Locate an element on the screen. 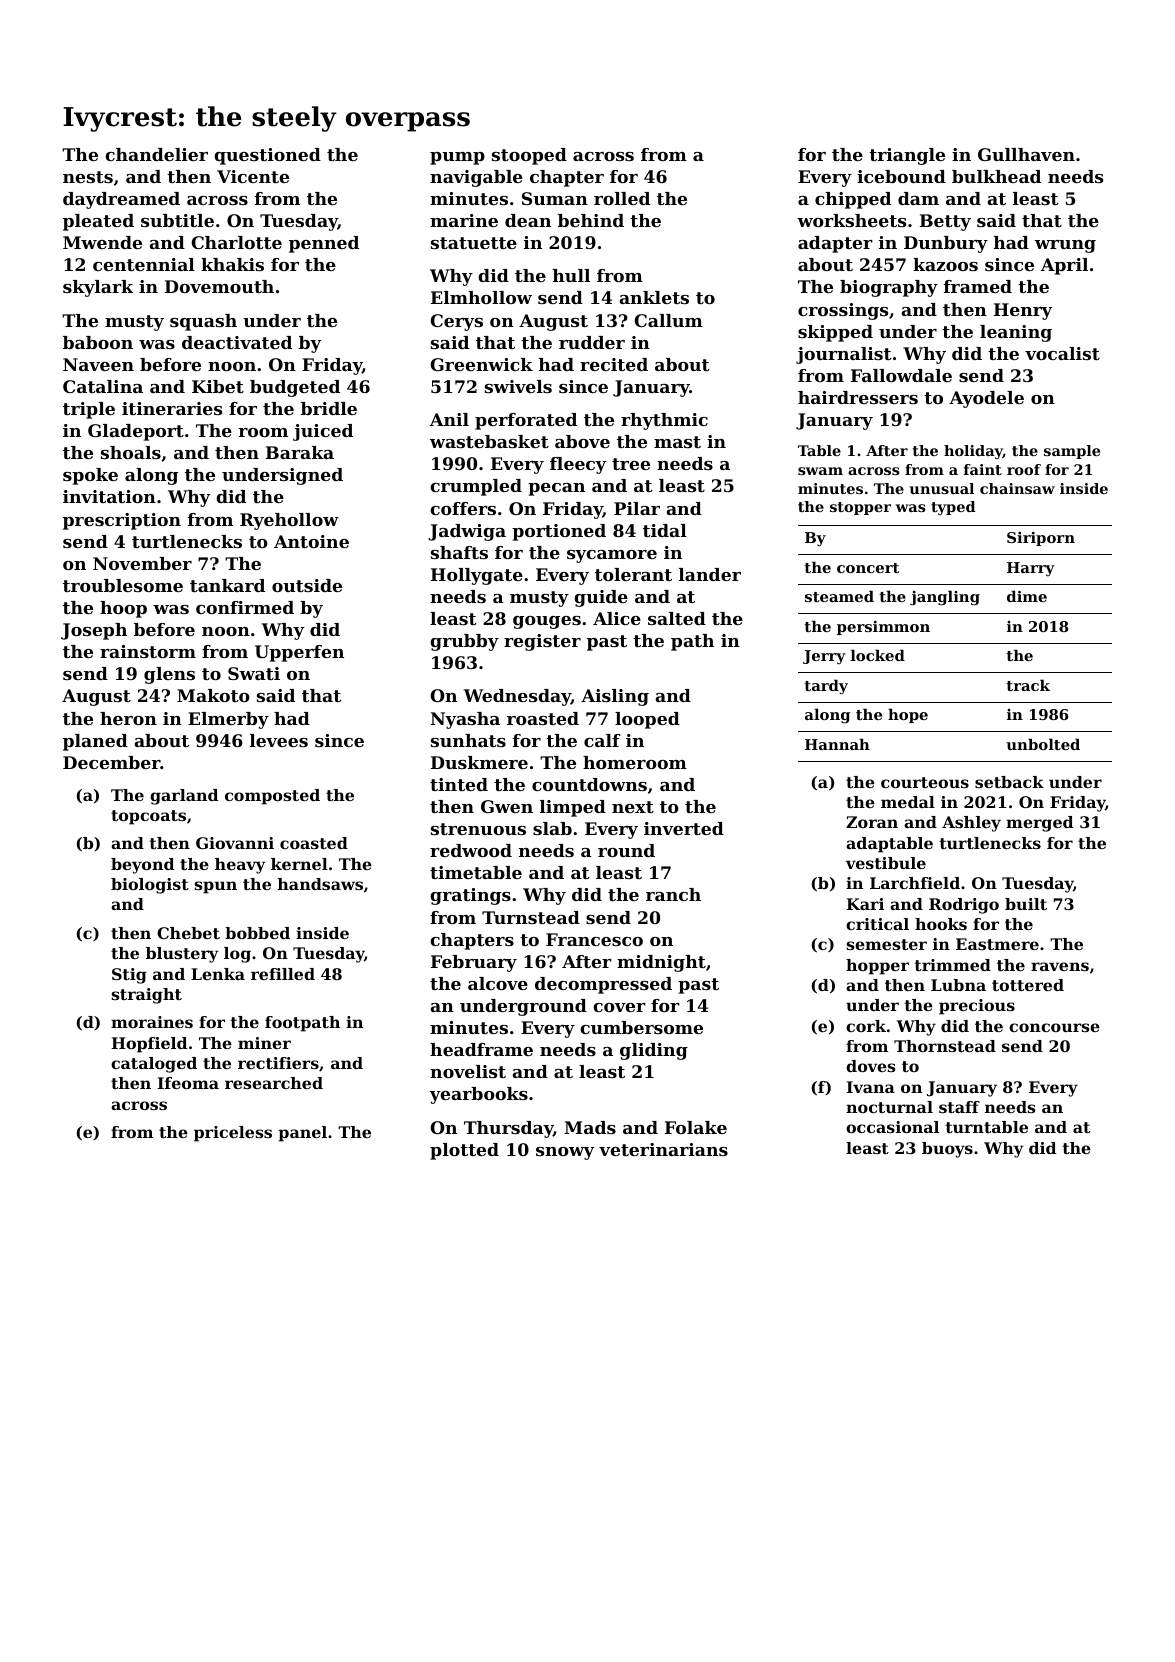 The image size is (1175, 1662). levees is located at coordinates (279, 740).
